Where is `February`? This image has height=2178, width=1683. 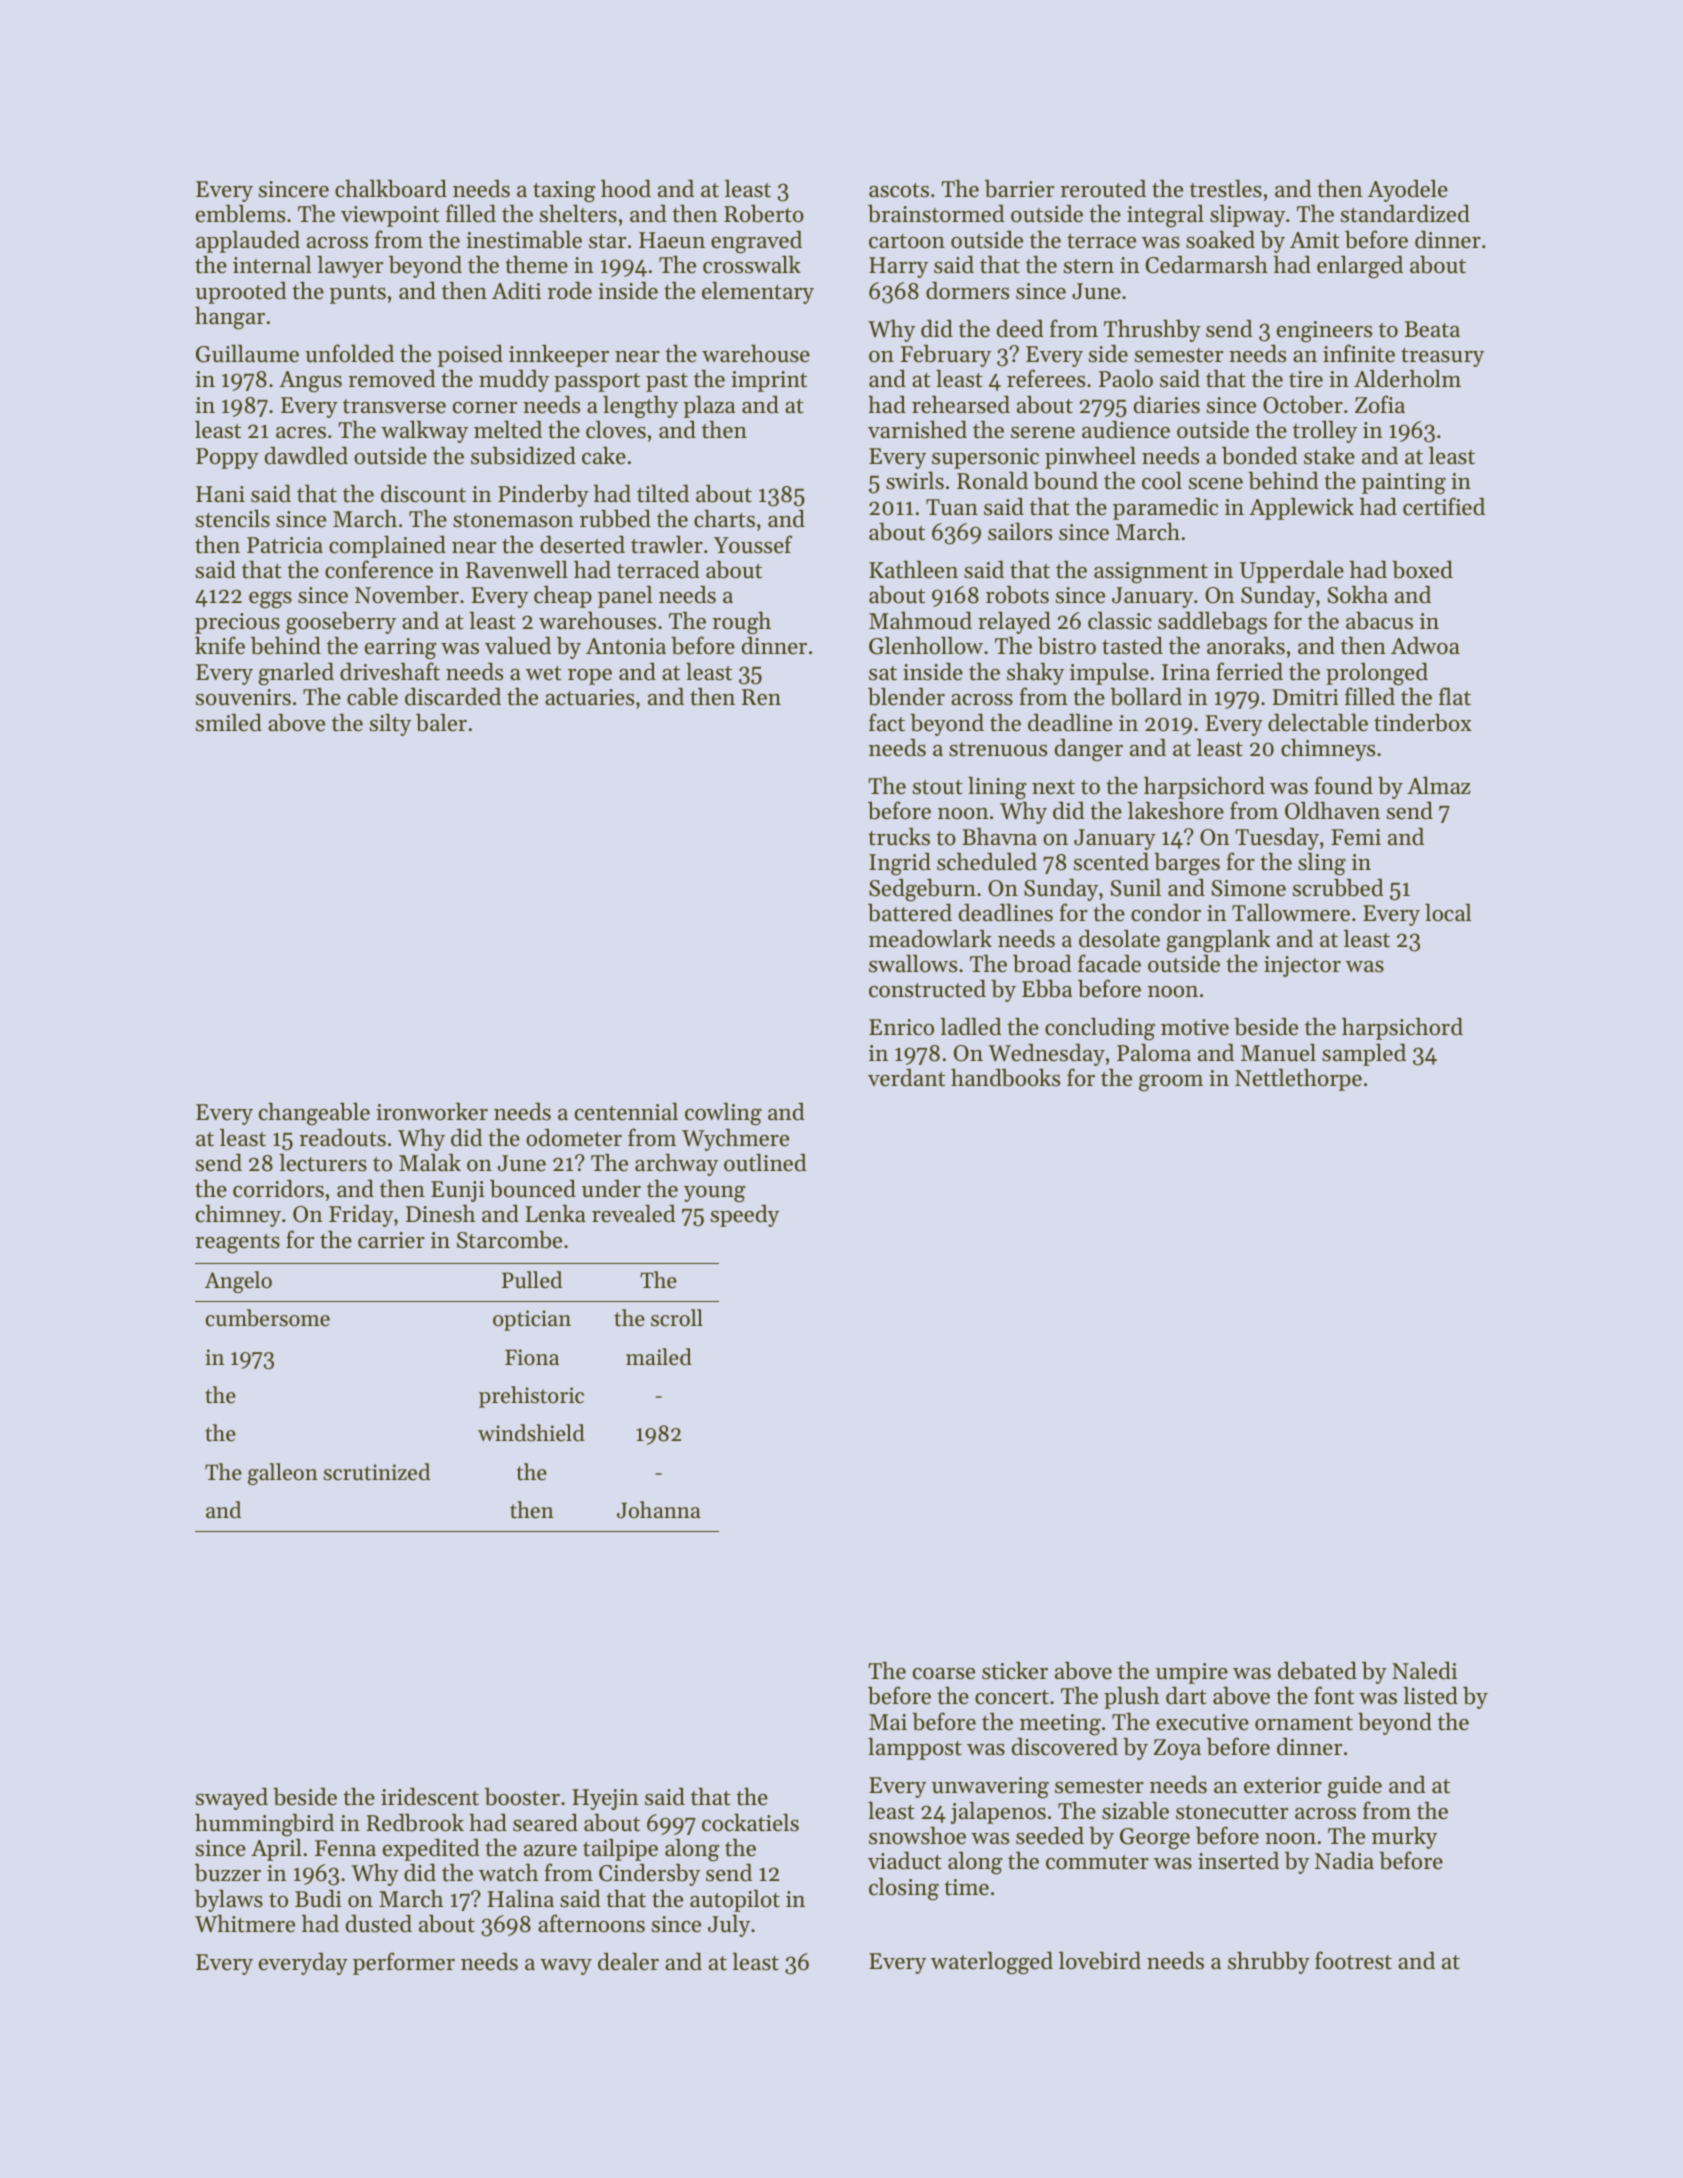 February is located at coordinates (946, 356).
